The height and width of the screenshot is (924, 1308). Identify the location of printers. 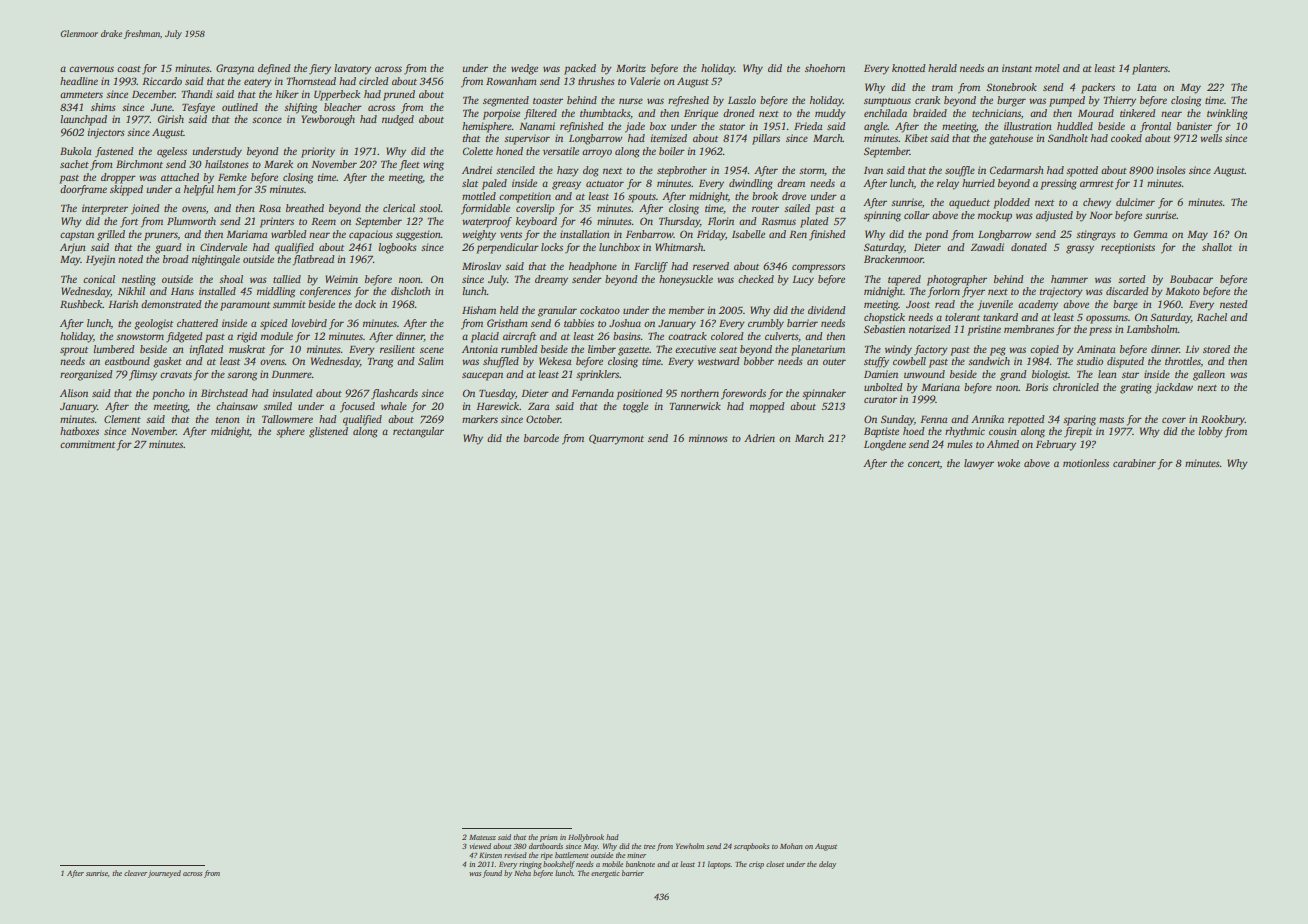
(277, 222).
